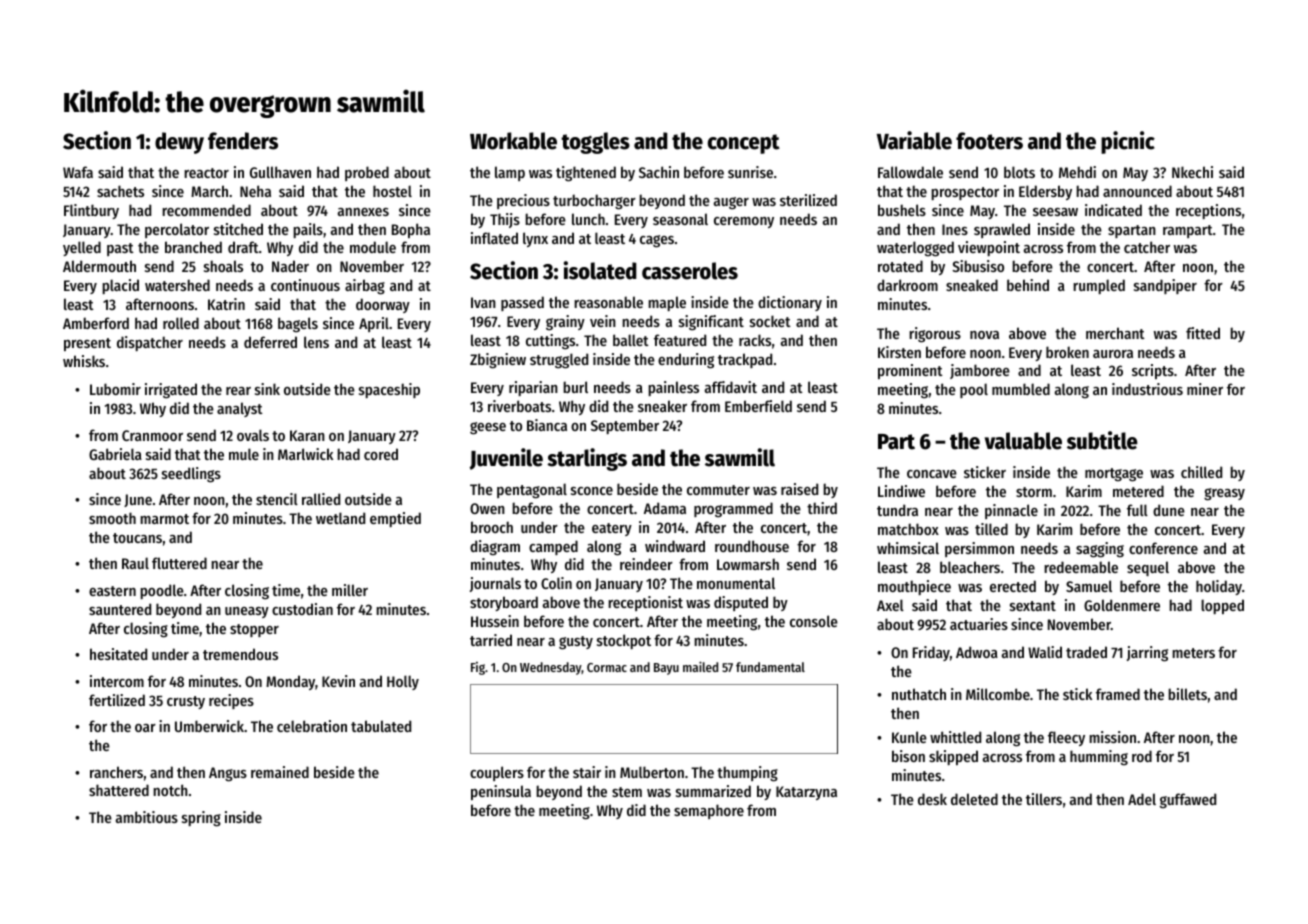 The image size is (1308, 924). Describe the element at coordinates (513, 141) in the screenshot. I see `Workable` at that location.
